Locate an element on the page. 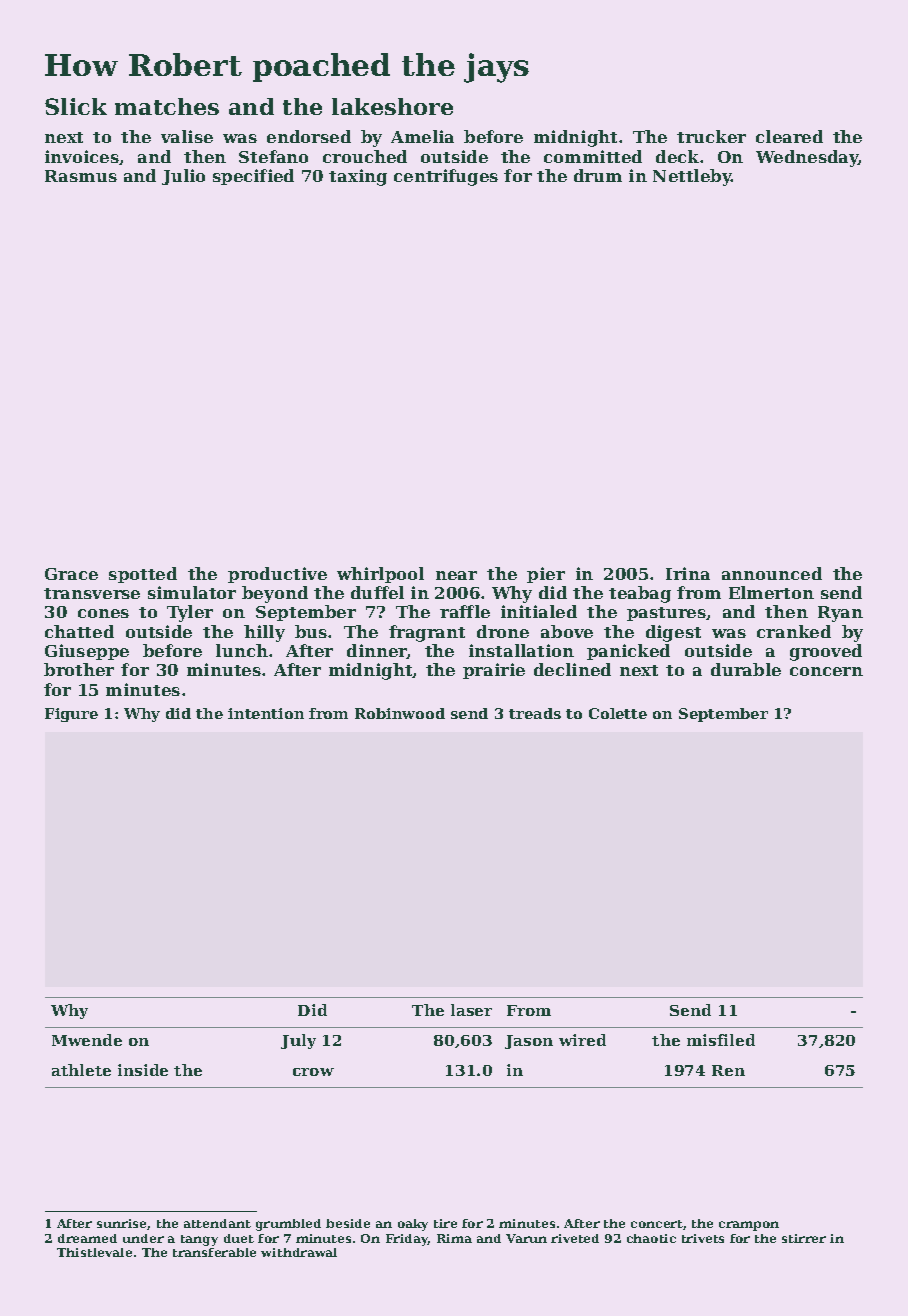 The image size is (908, 1316). attendant is located at coordinates (217, 1223).
